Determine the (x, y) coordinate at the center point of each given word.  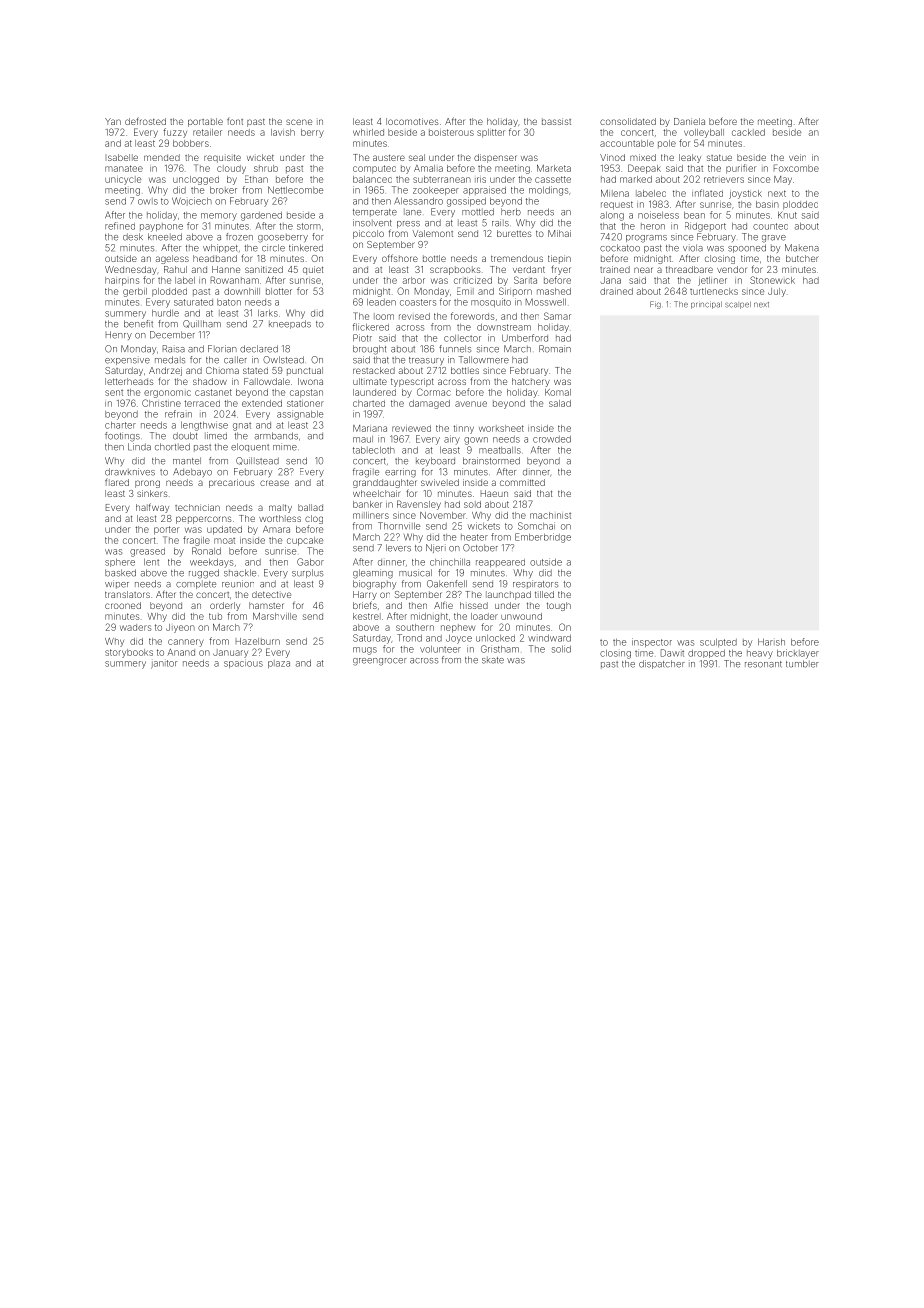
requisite (222, 158)
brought (369, 350)
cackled (748, 132)
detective (271, 594)
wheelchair (377, 493)
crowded (552, 439)
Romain (555, 349)
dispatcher (662, 664)
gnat (242, 426)
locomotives (412, 121)
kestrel (367, 616)
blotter (279, 291)
